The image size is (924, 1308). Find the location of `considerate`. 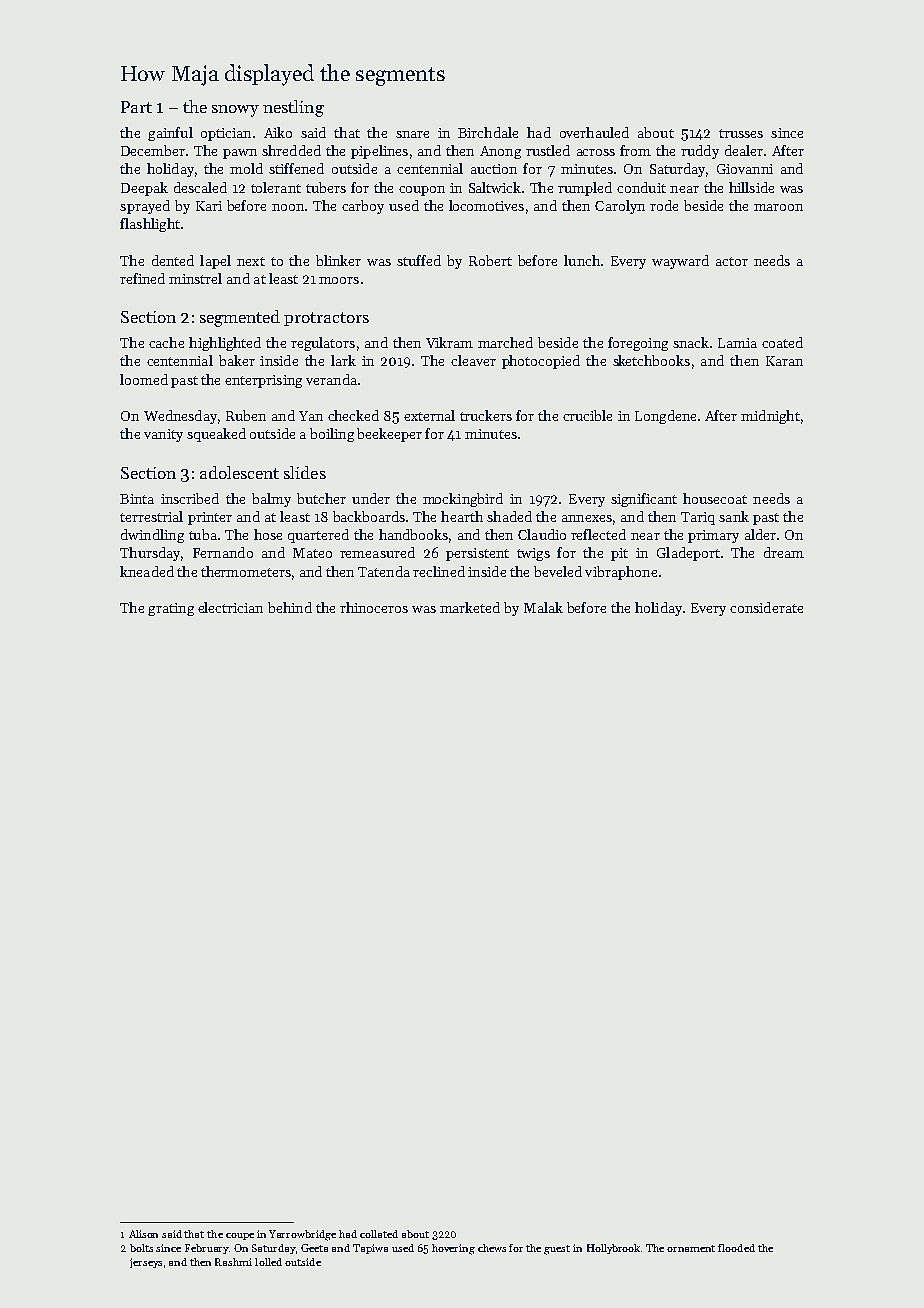

considerate is located at coordinates (766, 607).
